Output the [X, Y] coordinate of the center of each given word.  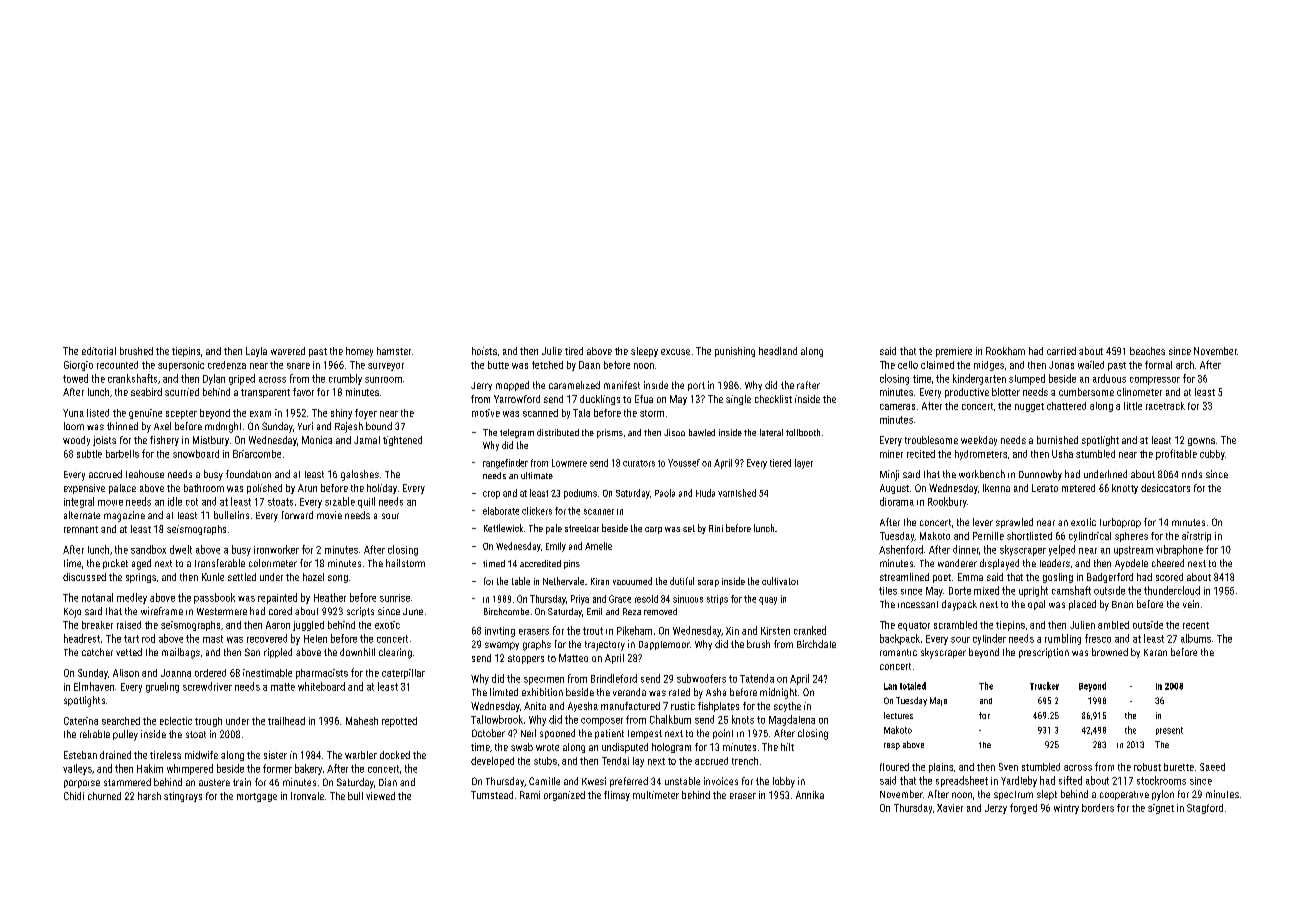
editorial [99, 351]
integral [79, 502]
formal [1158, 365]
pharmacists [322, 674]
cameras [897, 407]
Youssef [684, 463]
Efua [644, 399]
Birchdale [816, 644]
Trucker [1044, 686]
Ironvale [307, 796]
